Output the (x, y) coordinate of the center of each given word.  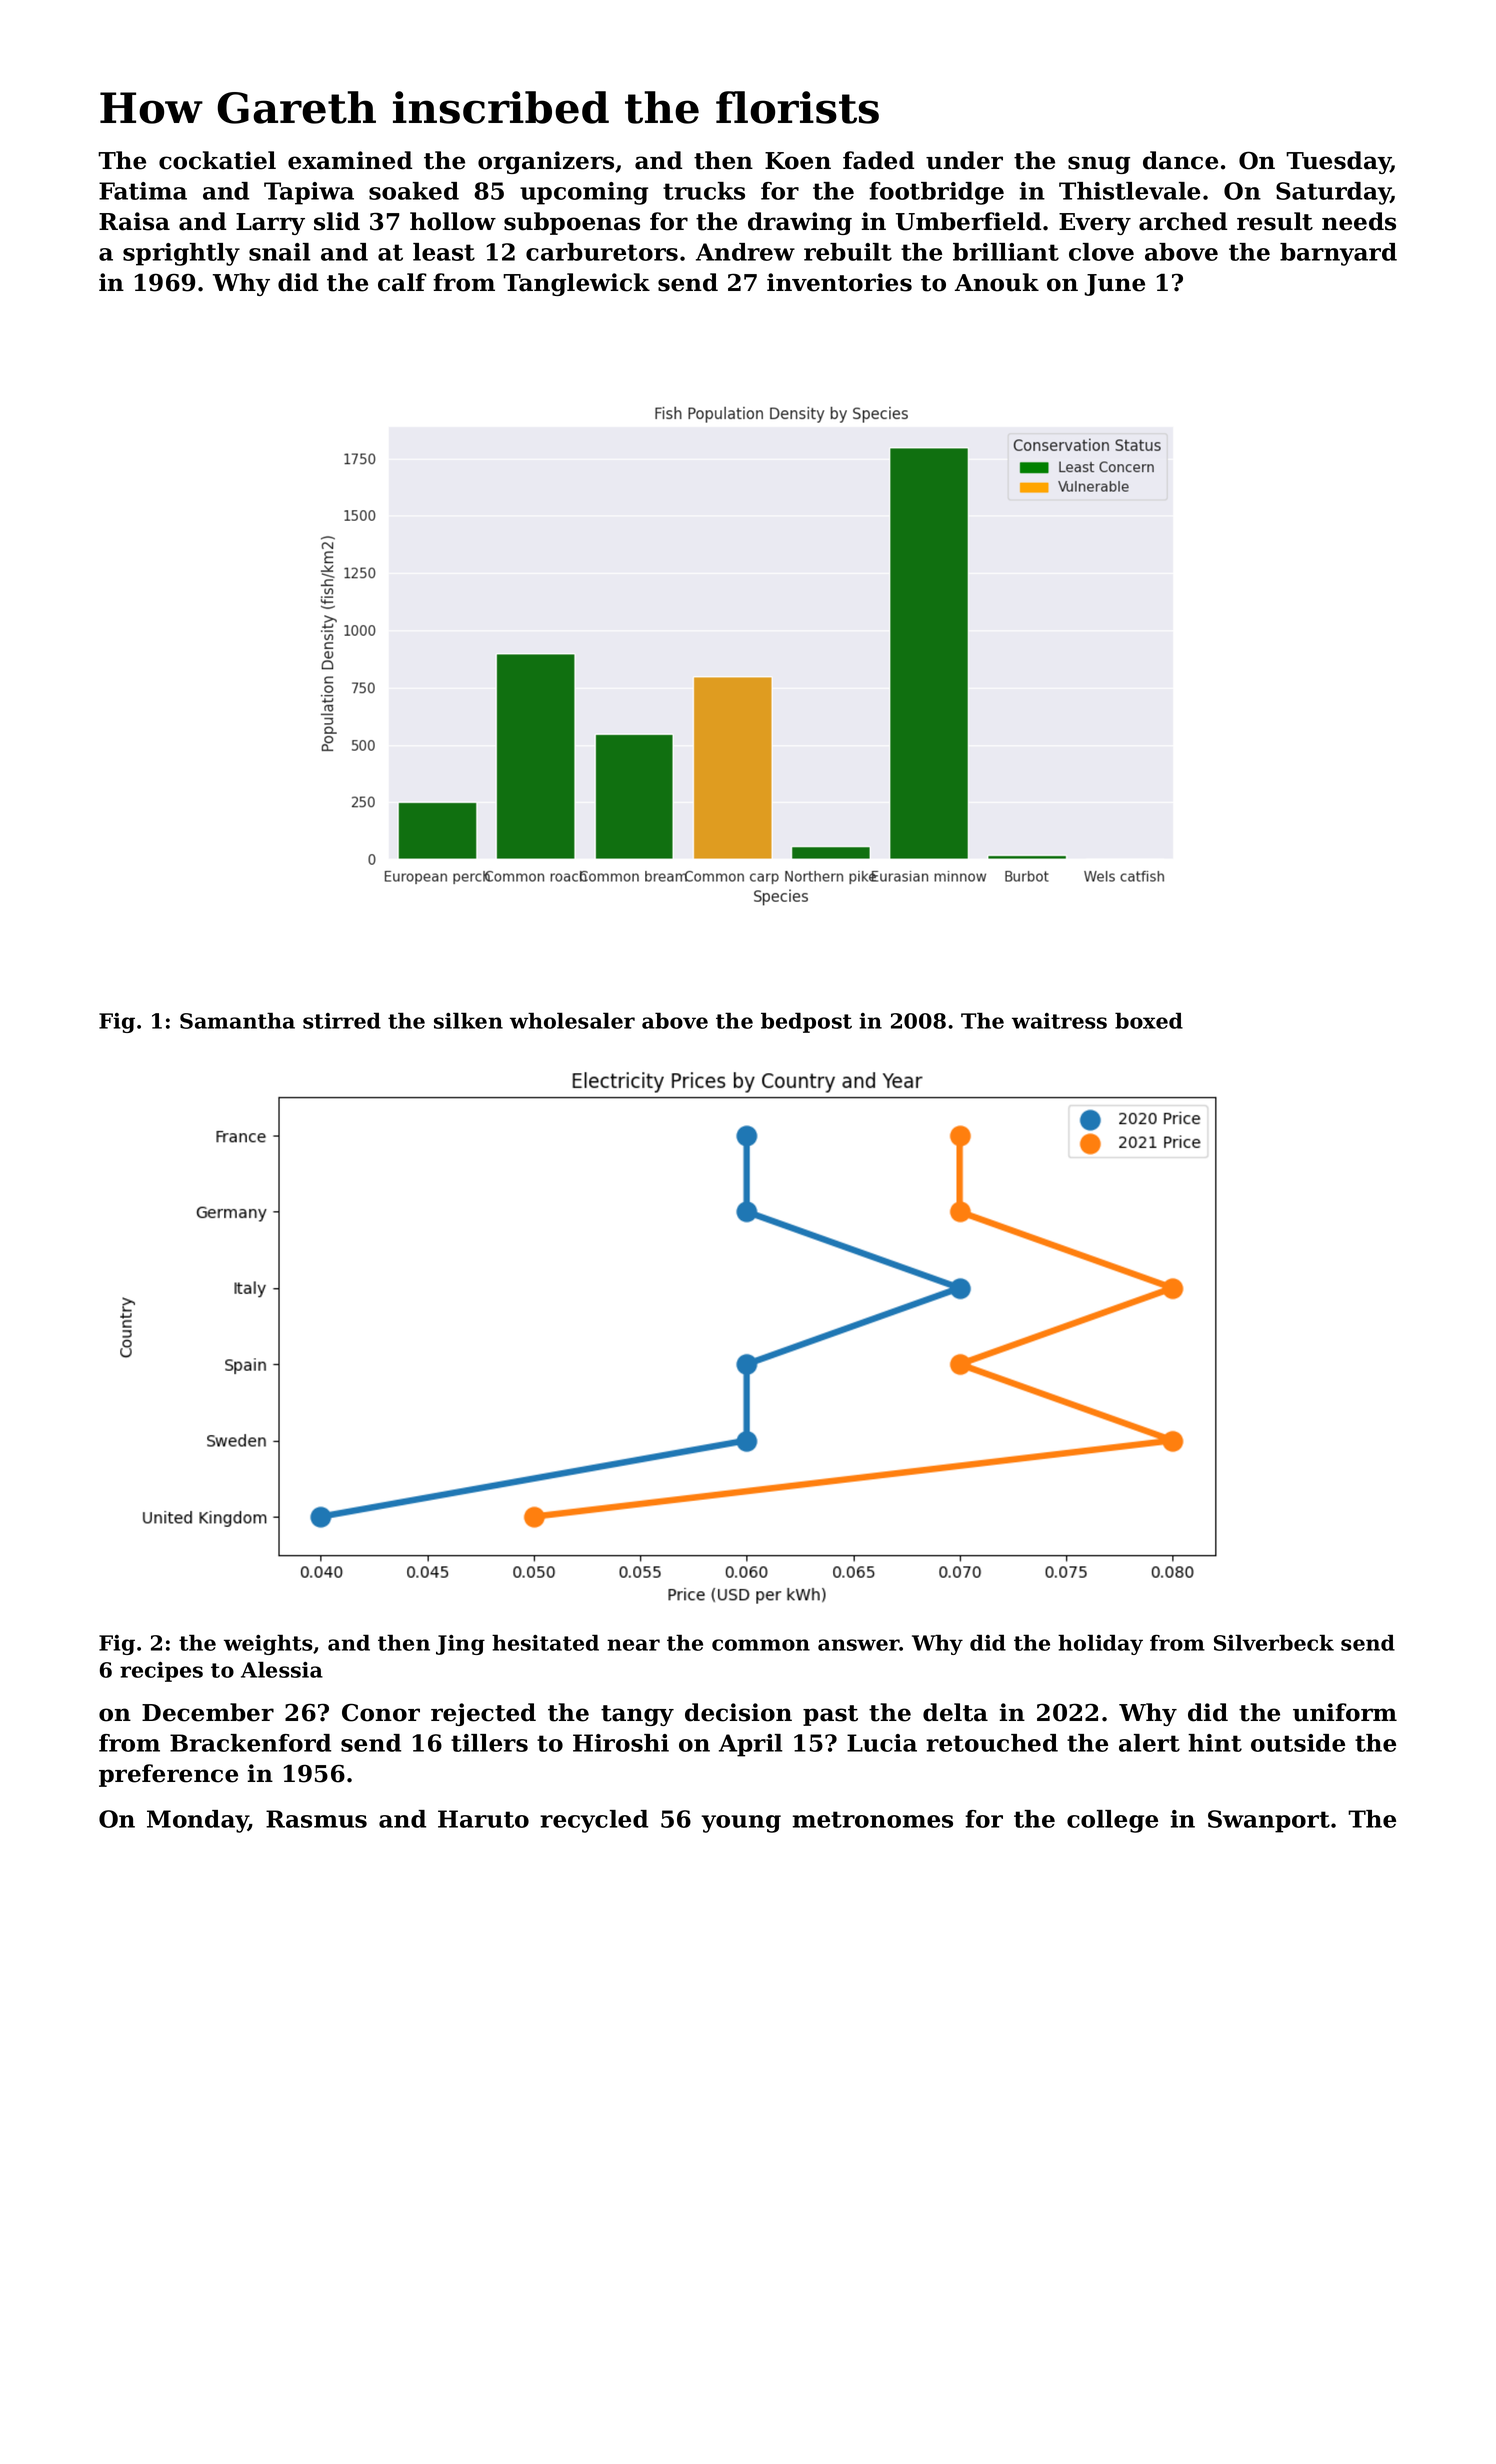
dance (1180, 160)
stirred (342, 1020)
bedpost (806, 1022)
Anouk (997, 282)
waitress (1059, 1021)
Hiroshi (621, 1743)
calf (402, 282)
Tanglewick (576, 284)
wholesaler (572, 1020)
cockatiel (217, 160)
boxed (1149, 1020)
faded (878, 160)
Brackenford (250, 1743)
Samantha (237, 1020)
